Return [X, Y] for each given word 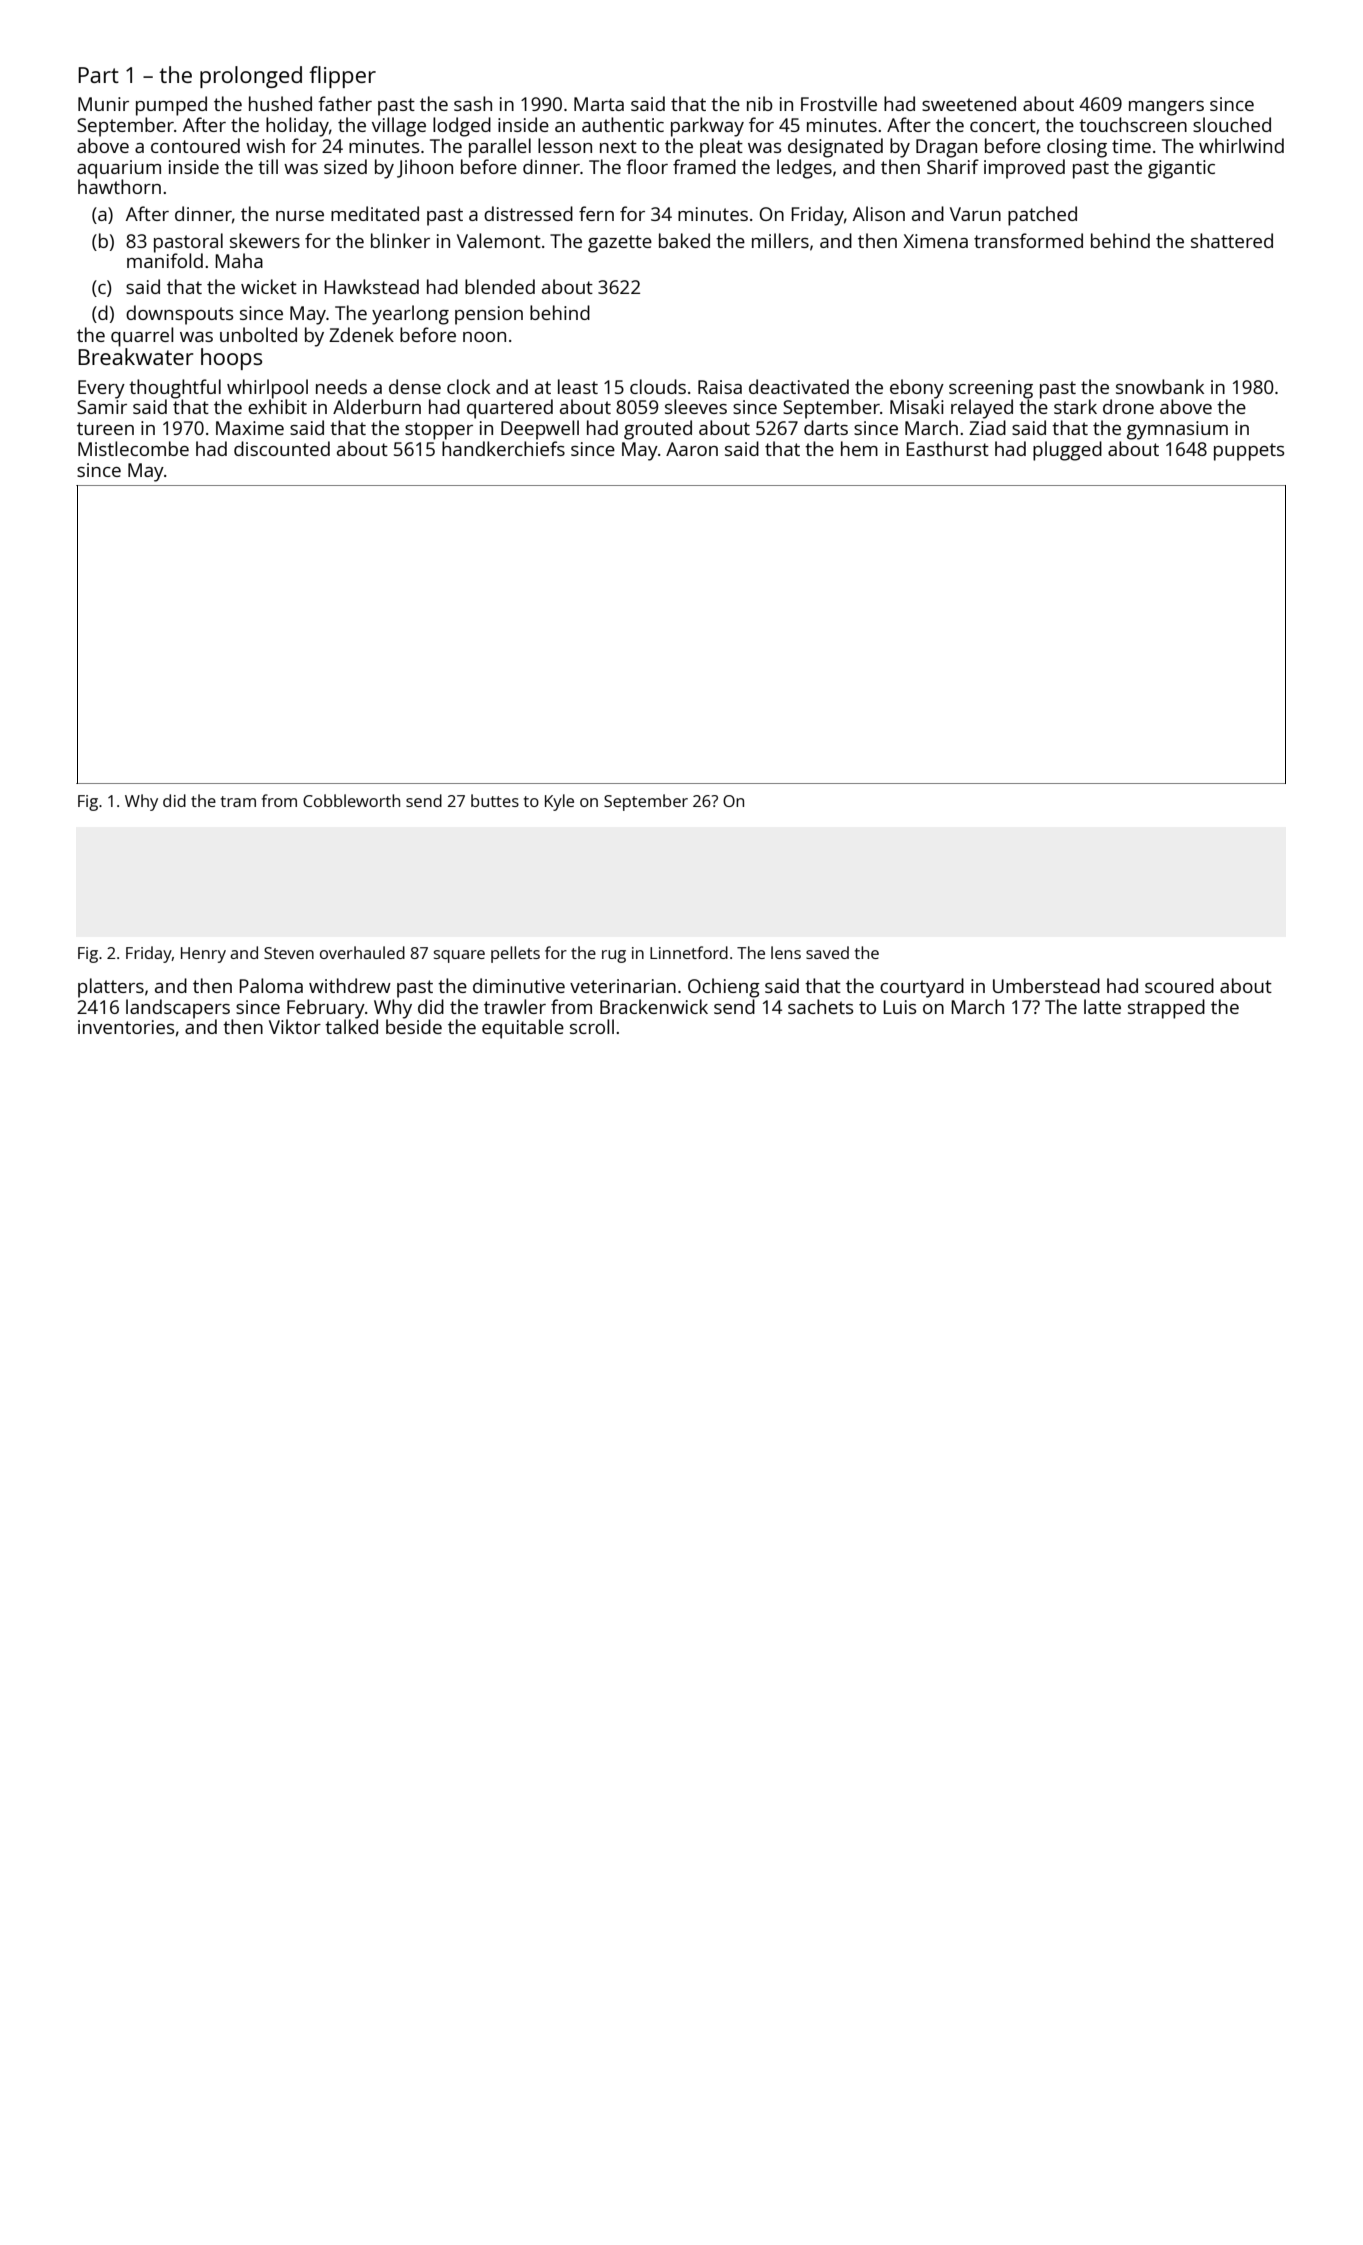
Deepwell [540, 430]
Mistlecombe [133, 448]
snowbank [1160, 386]
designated [835, 148]
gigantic [1181, 169]
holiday [297, 127]
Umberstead [1046, 985]
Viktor [295, 1026]
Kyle [559, 802]
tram [238, 801]
